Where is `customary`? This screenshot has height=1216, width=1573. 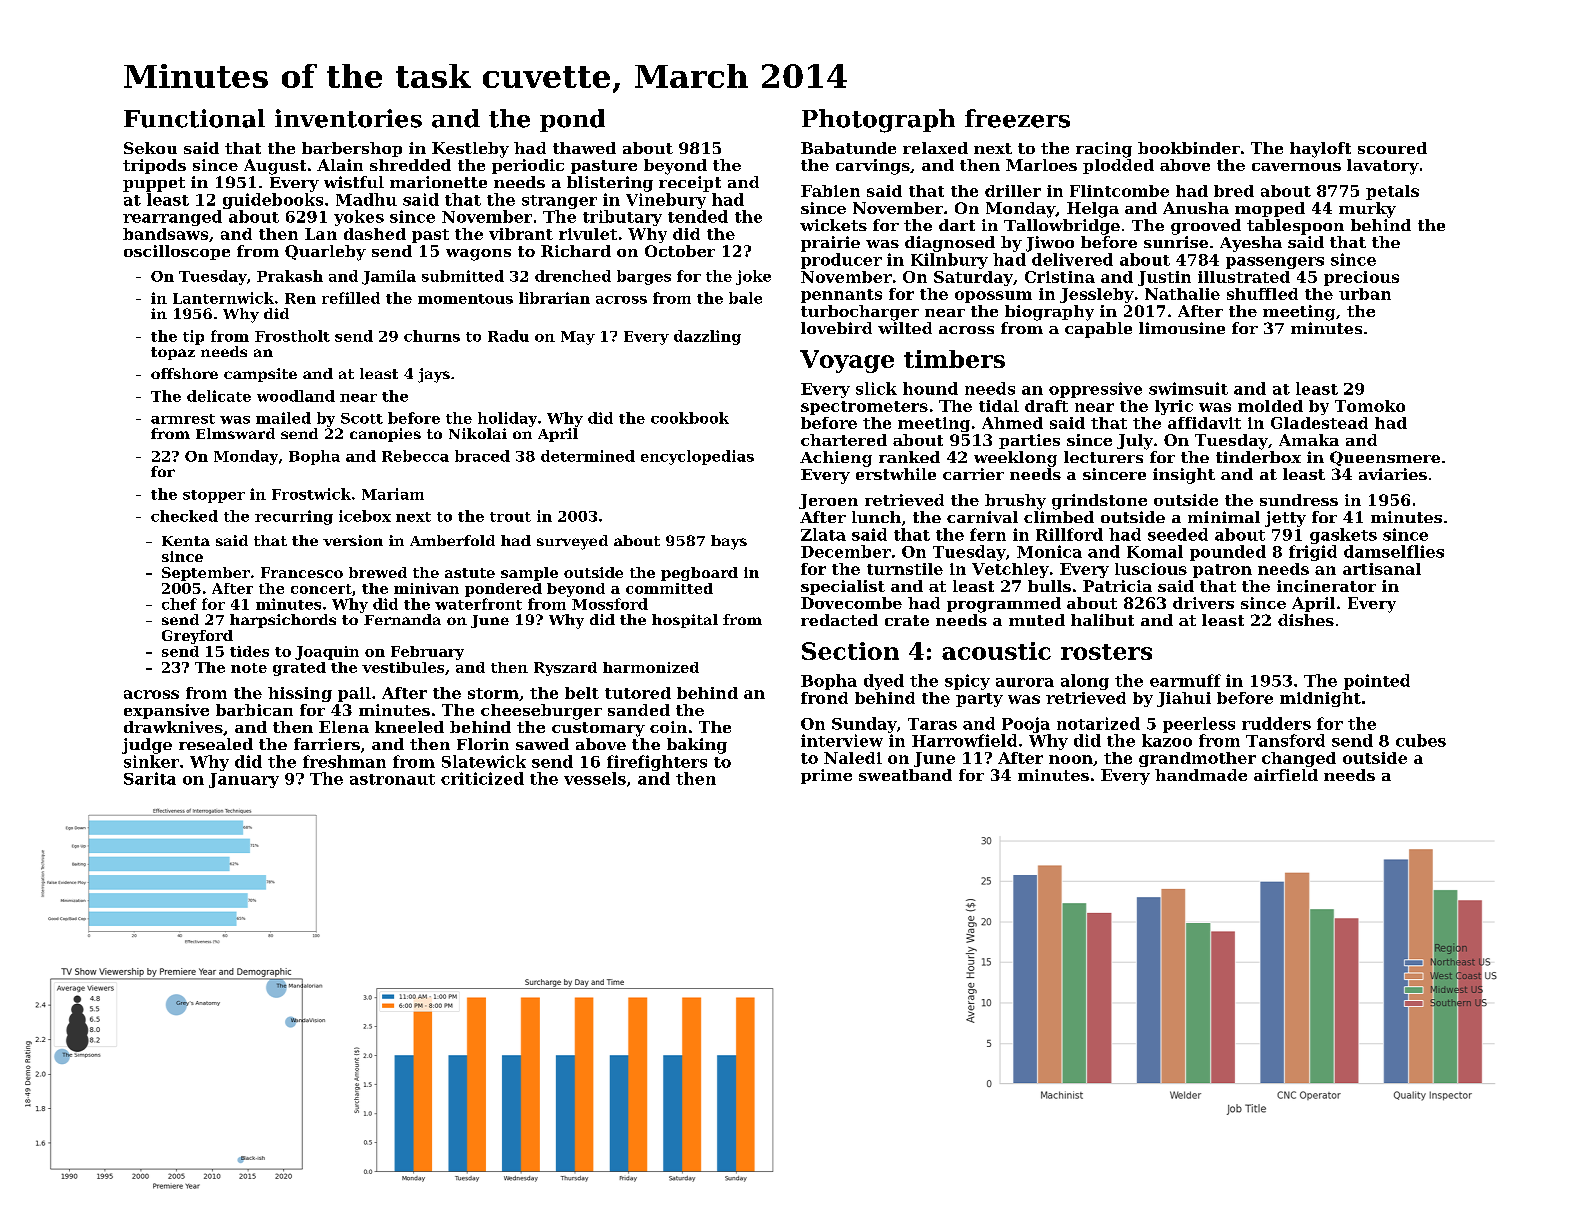
customary is located at coordinates (598, 729).
